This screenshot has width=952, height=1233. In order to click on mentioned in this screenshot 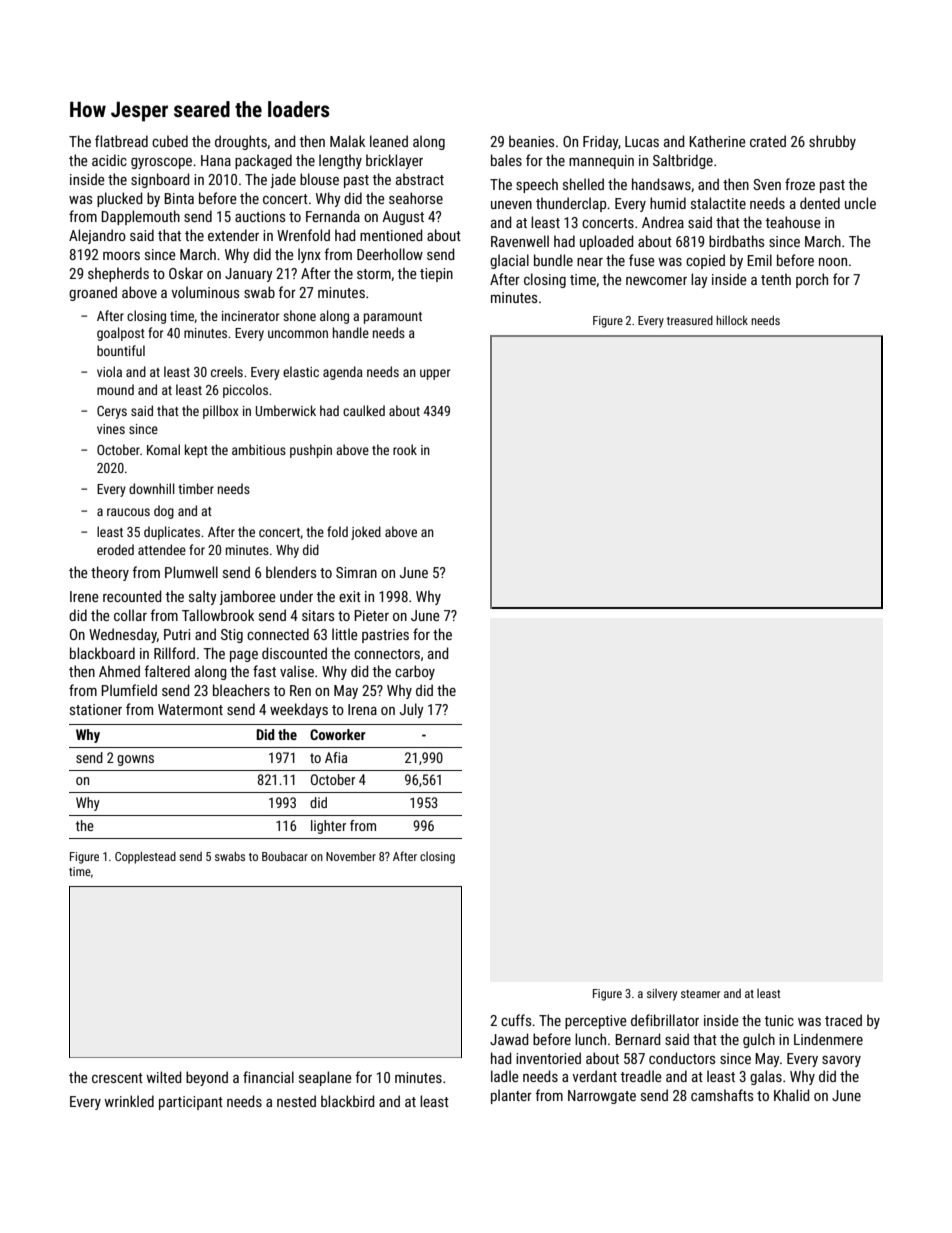, I will do `click(391, 235)`.
